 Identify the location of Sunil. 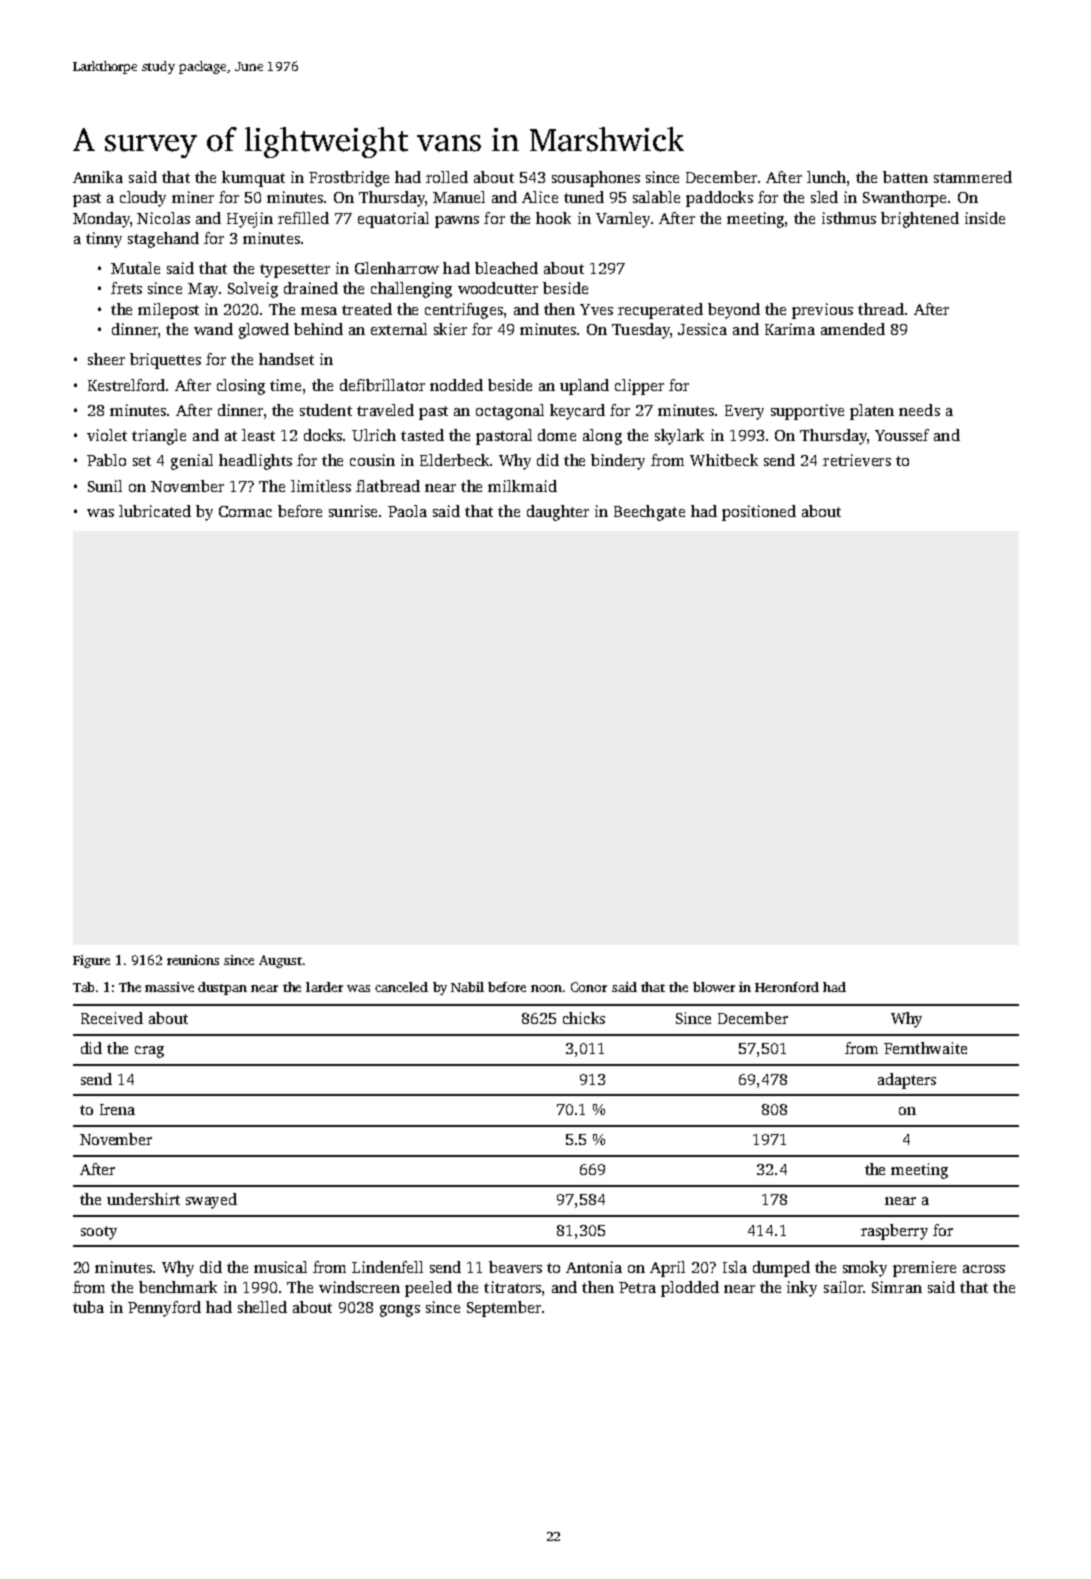
(105, 486).
